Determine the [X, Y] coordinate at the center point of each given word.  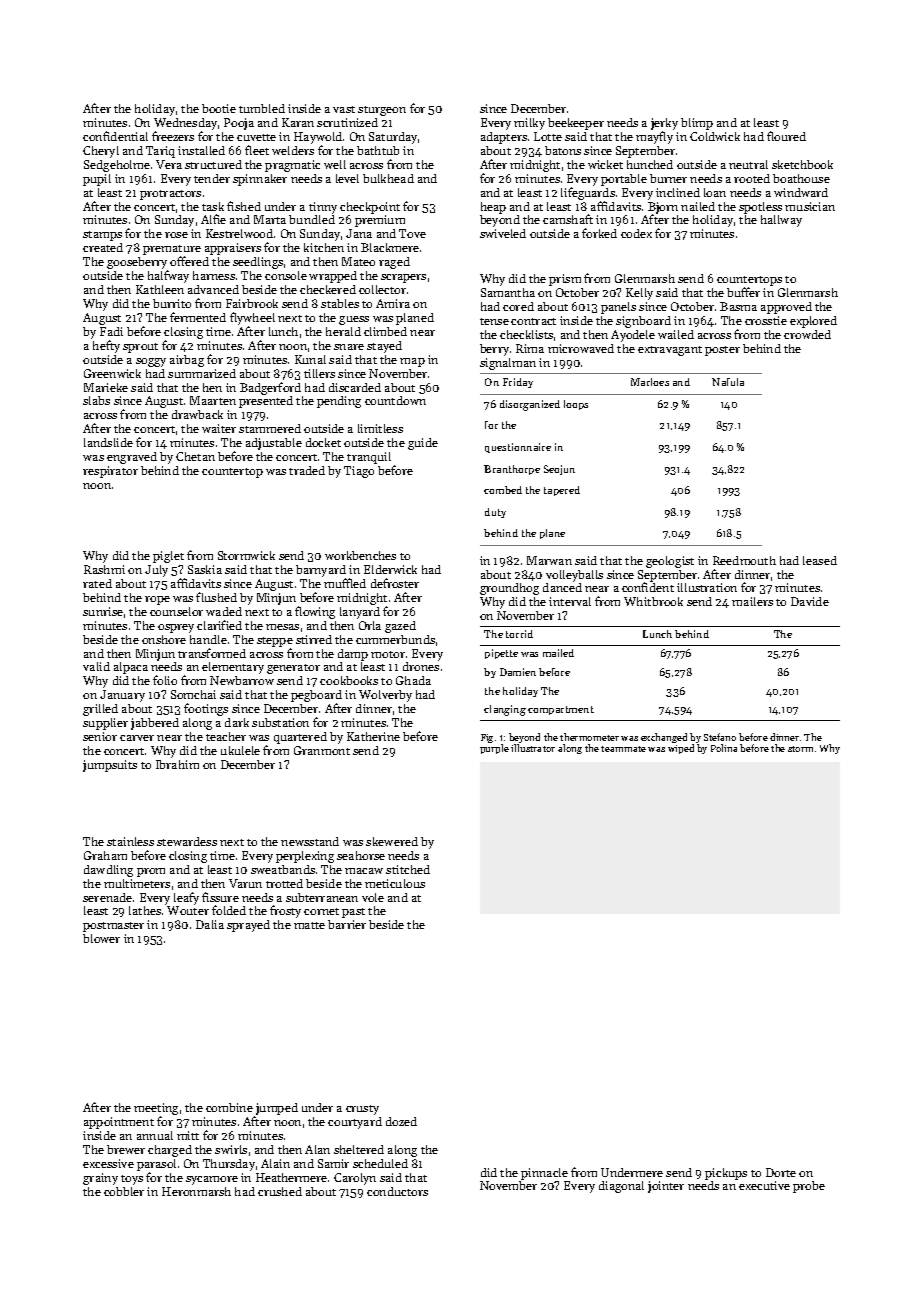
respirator [110, 472]
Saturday [393, 138]
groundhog [509, 589]
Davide [810, 601]
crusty [362, 1110]
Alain [275, 1163]
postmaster [113, 927]
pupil [97, 180]
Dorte [781, 1172]
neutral [748, 164]
